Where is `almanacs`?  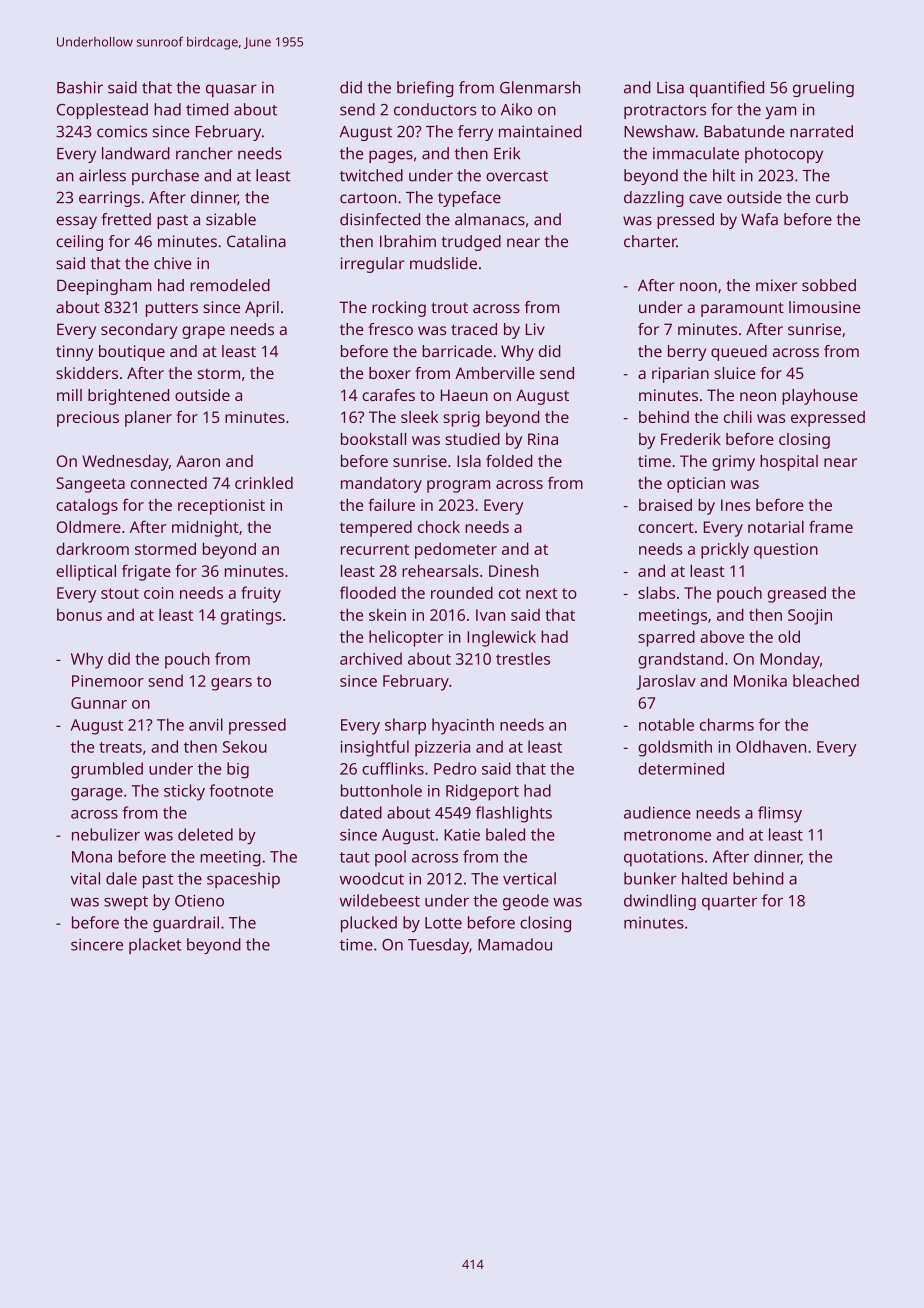 almanacs is located at coordinates (490, 219).
